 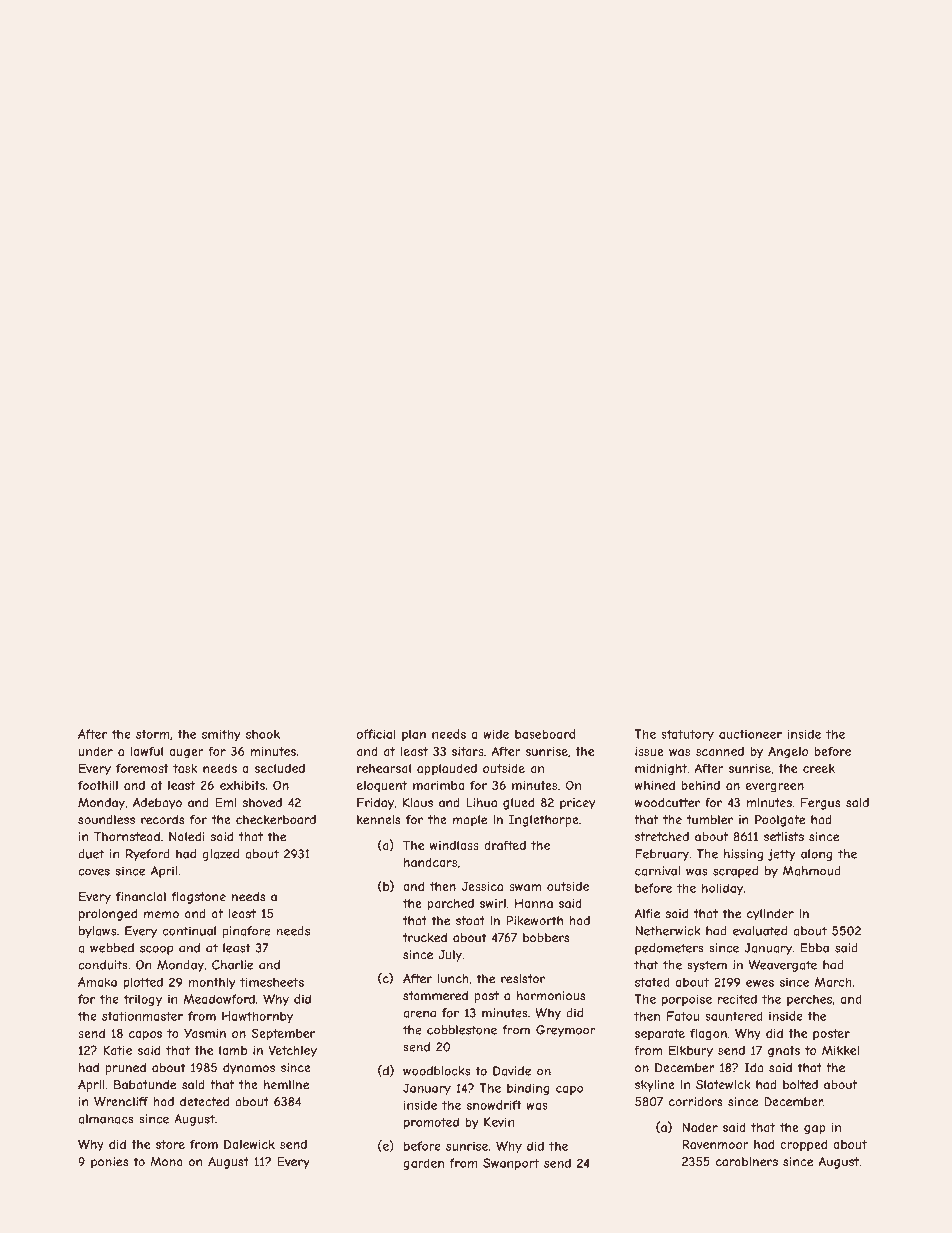 I want to click on Greymoor, so click(x=565, y=1031).
